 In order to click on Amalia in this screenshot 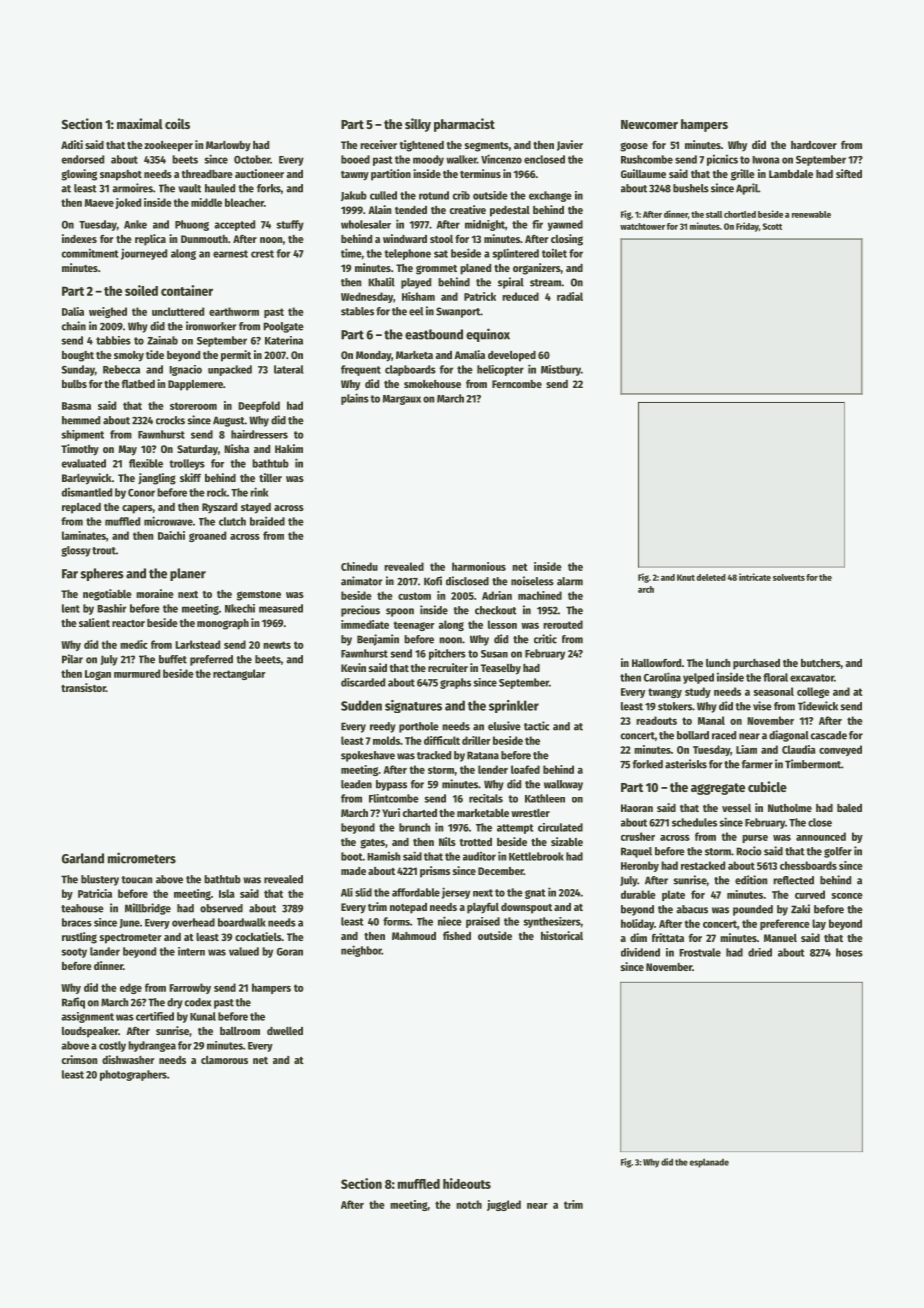, I will do `click(469, 354)`.
